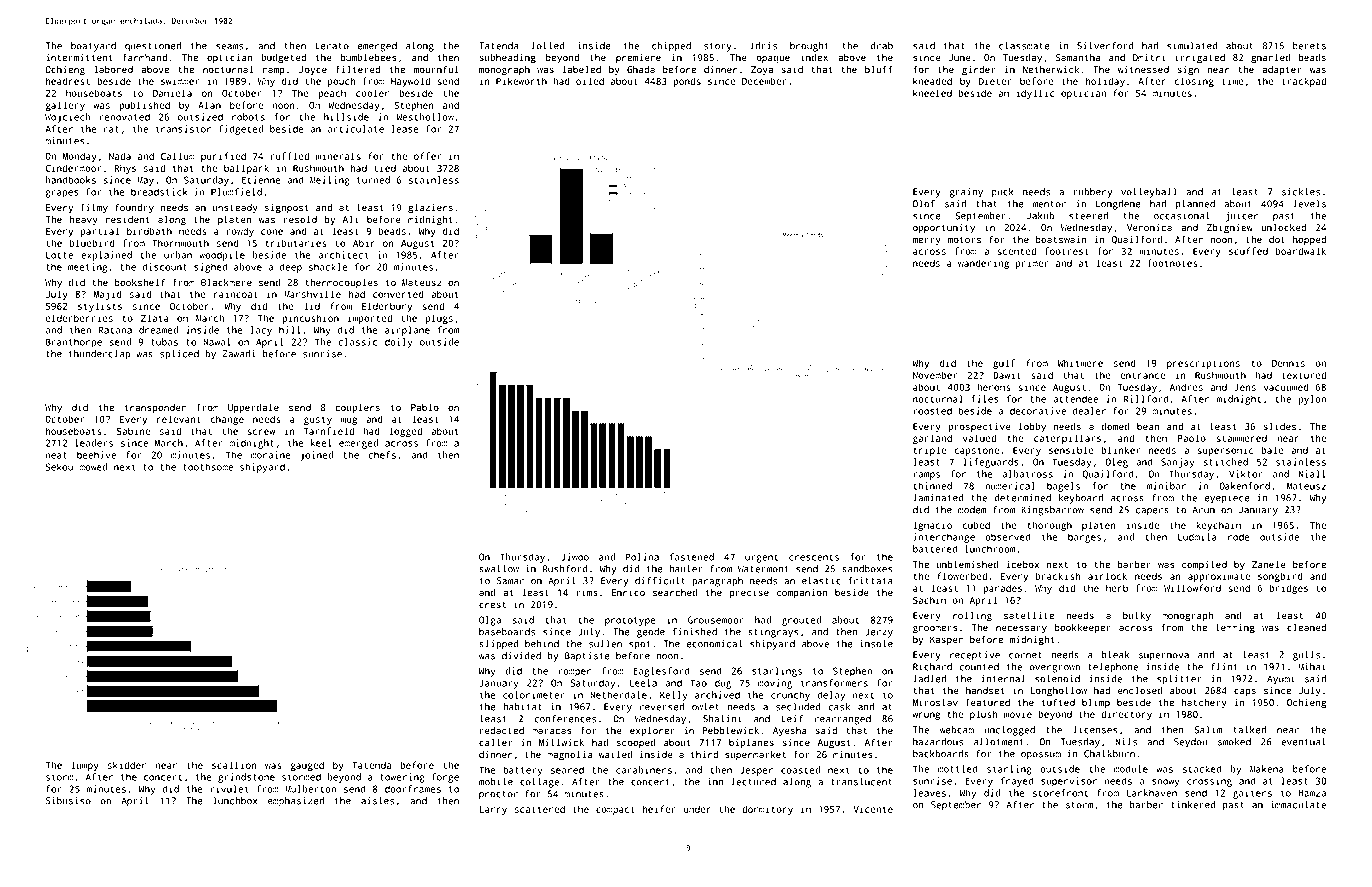 This page has width=1372, height=887. What do you see at coordinates (153, 47) in the page?
I see `questioned` at bounding box center [153, 47].
